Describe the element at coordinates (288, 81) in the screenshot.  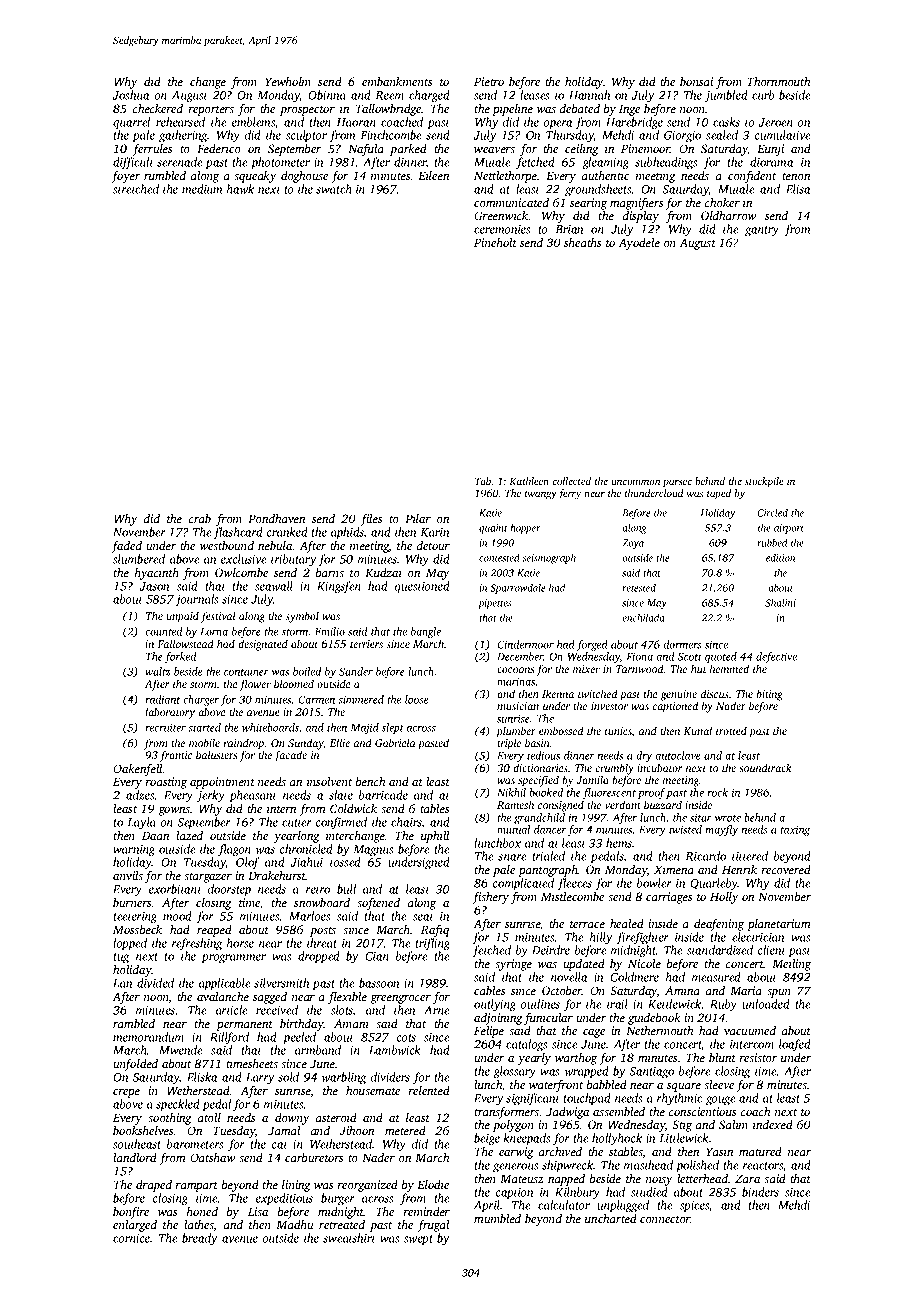
I see `Yewholm` at that location.
